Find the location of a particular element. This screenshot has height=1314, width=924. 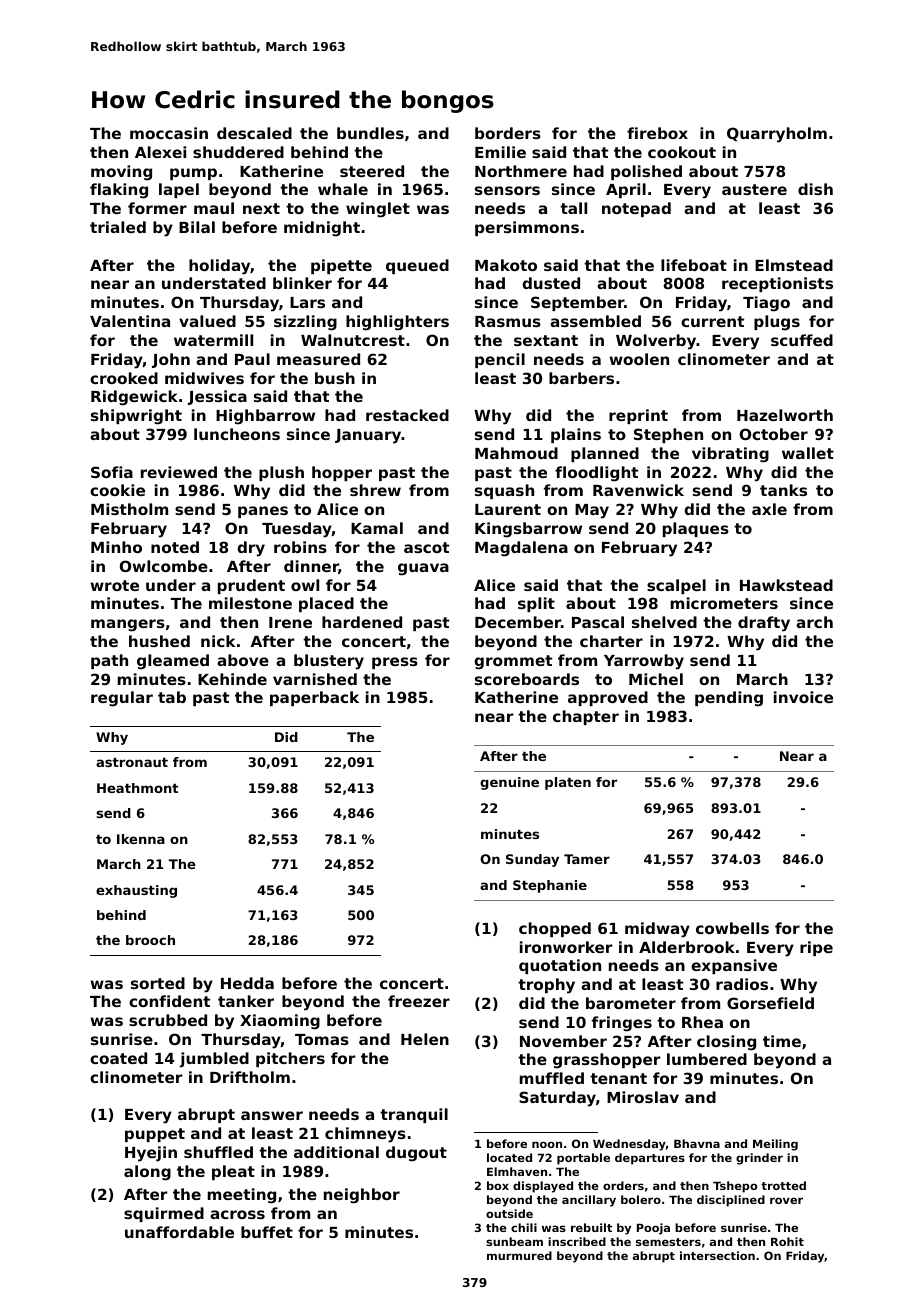

noted is located at coordinates (175, 547).
